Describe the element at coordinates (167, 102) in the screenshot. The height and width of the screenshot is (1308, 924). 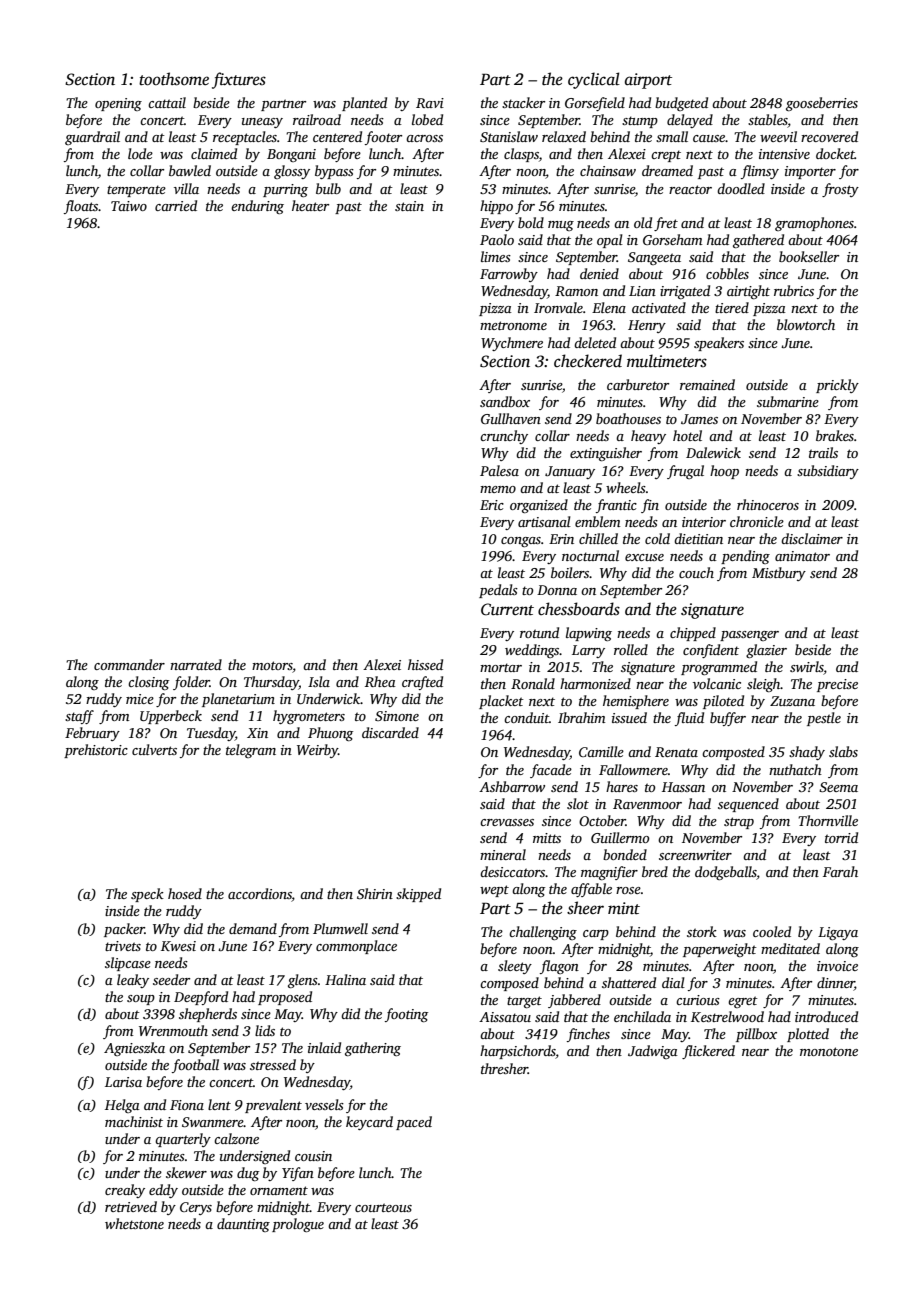
I see `cattail` at that location.
